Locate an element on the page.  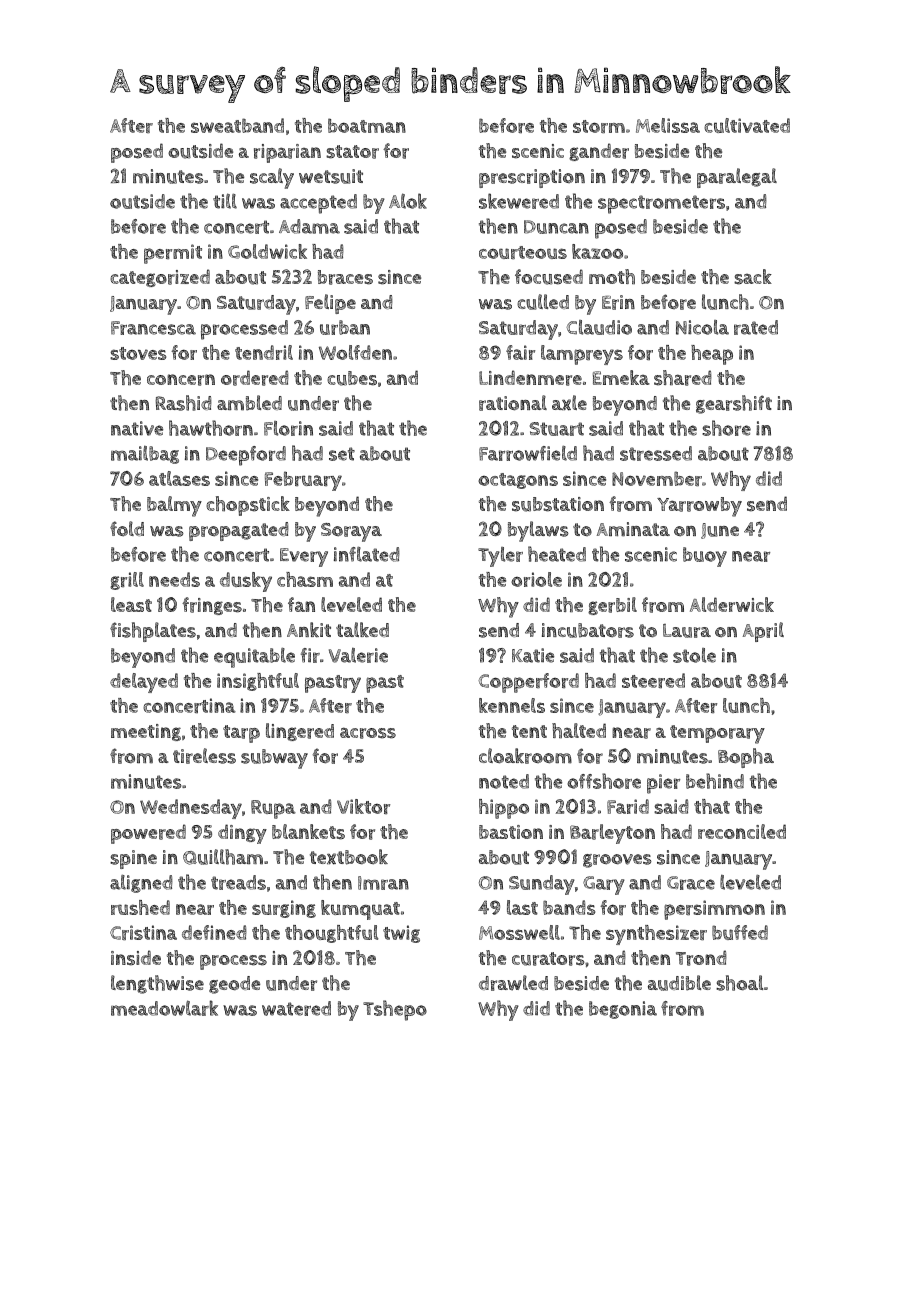
fishplates is located at coordinates (153, 632).
